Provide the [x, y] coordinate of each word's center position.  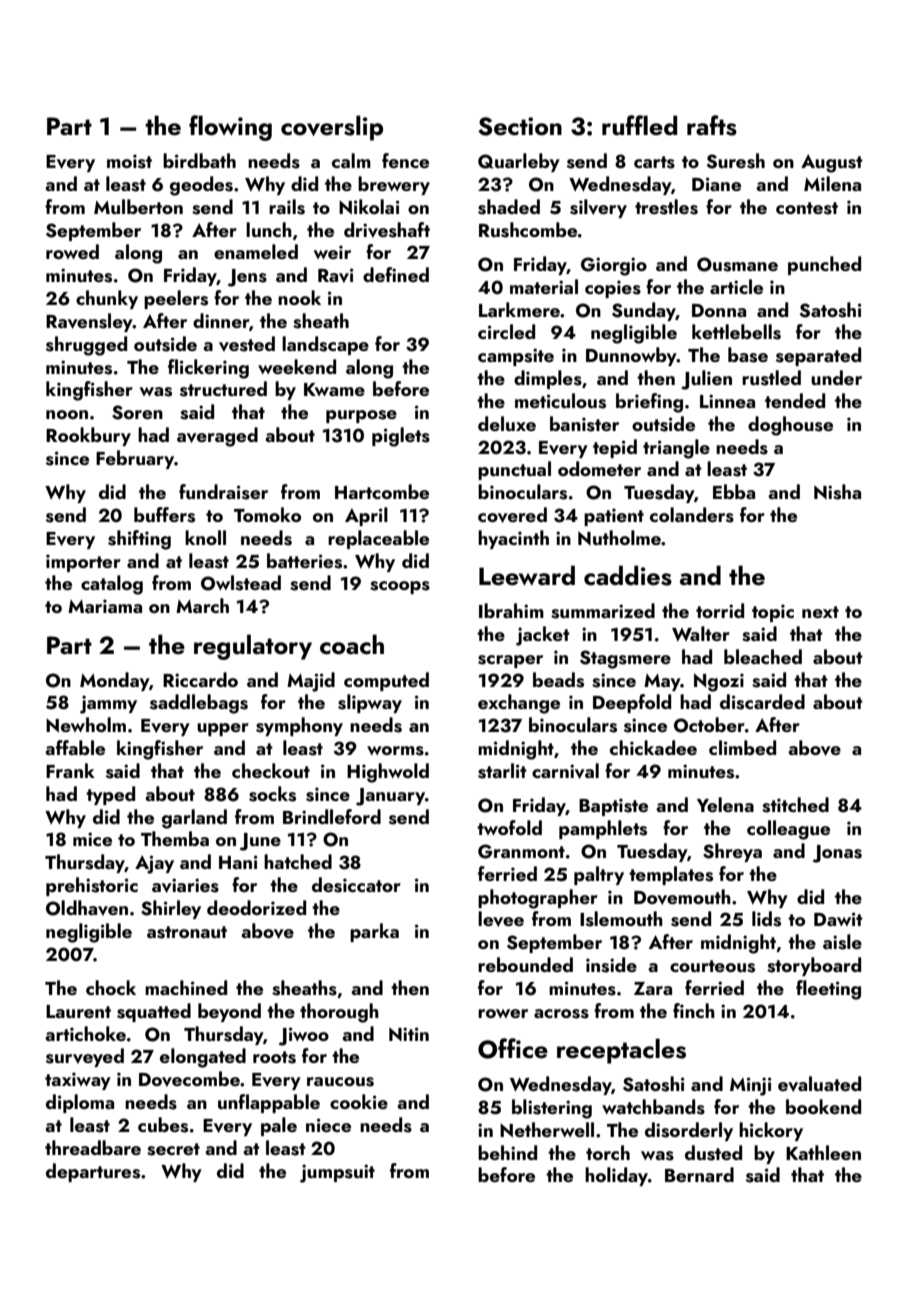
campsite [516, 357]
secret [173, 1149]
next [820, 612]
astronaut [187, 932]
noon [67, 414]
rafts [712, 125]
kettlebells [736, 332]
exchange [519, 704]
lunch [269, 229]
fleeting [828, 990]
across [561, 1014]
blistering [552, 1109]
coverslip [332, 128]
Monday [114, 681]
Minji [751, 1086]
